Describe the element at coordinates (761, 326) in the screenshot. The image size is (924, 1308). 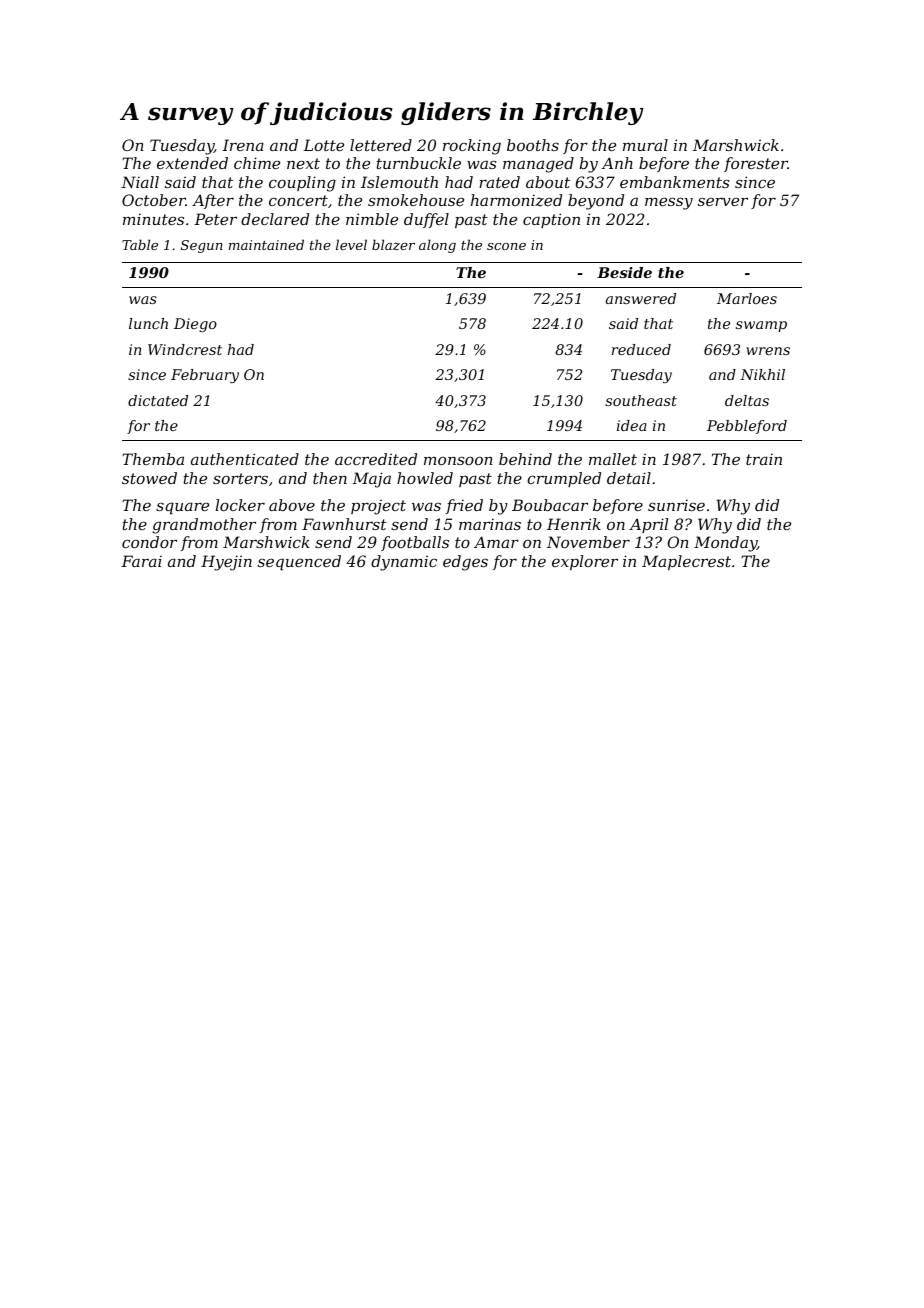
I see `swamp` at that location.
